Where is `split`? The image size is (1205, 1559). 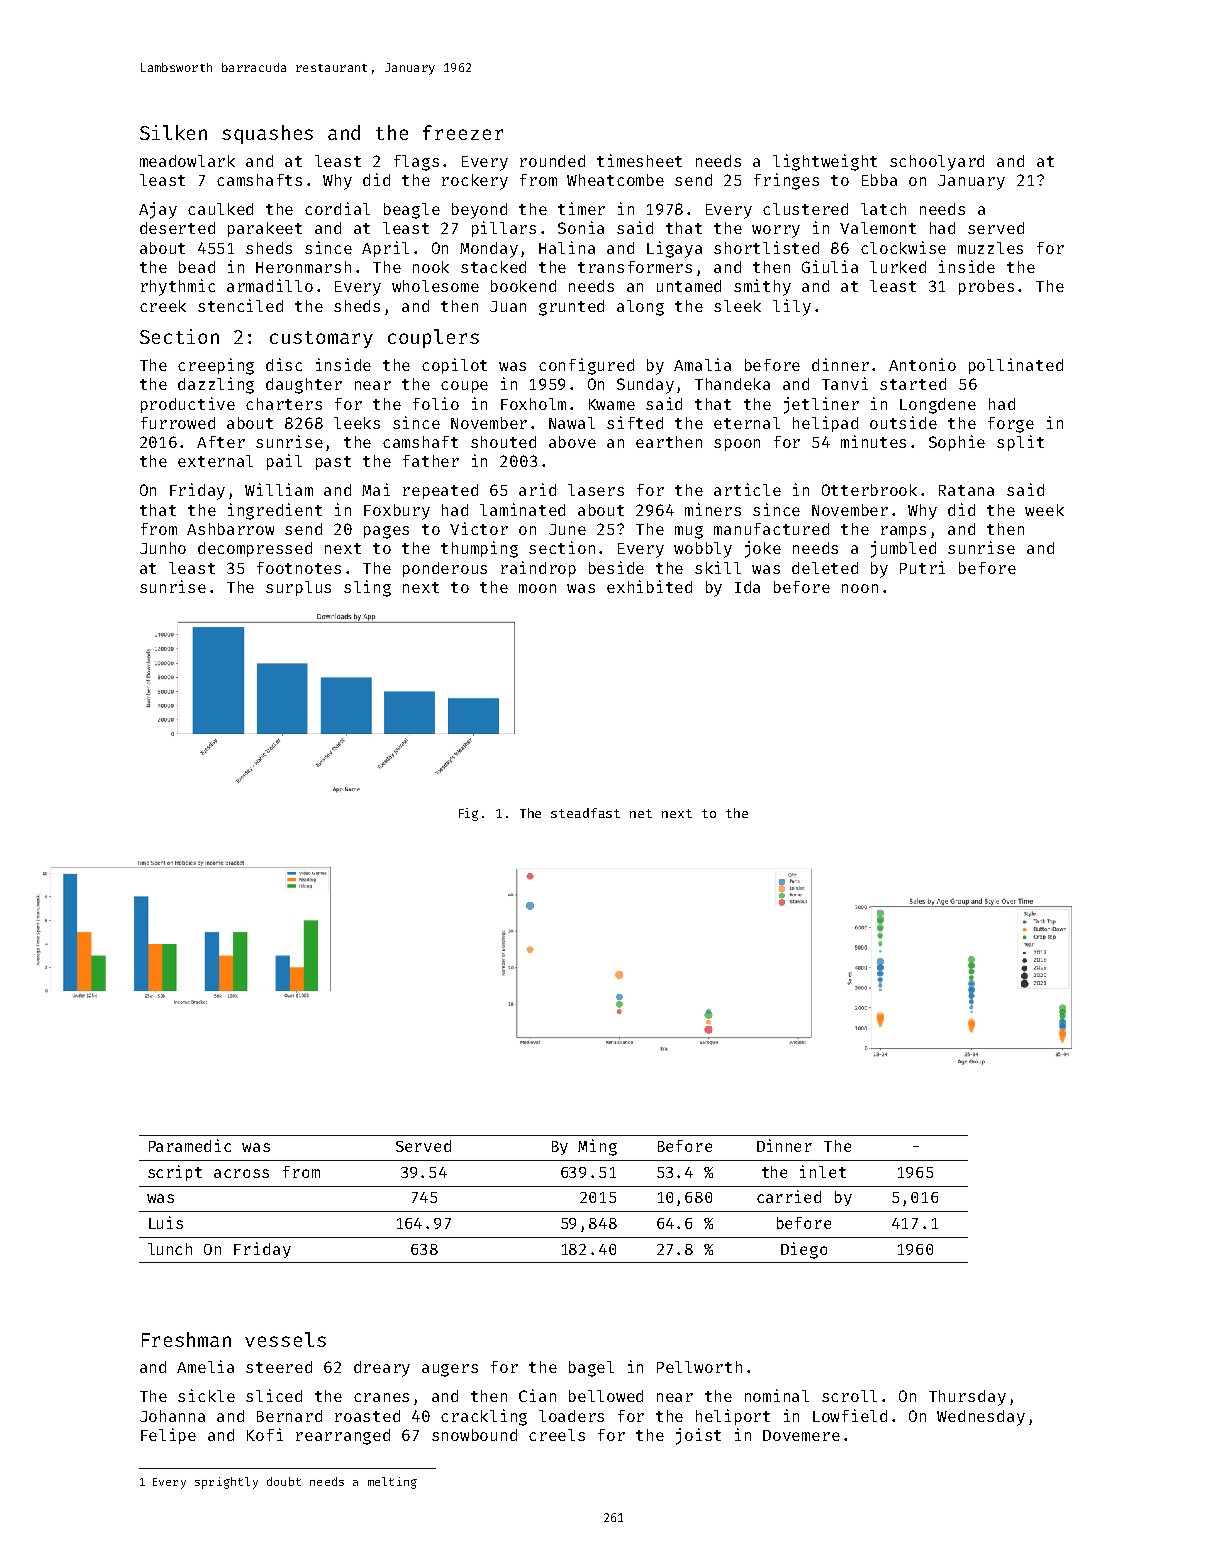
split is located at coordinates (1020, 443).
